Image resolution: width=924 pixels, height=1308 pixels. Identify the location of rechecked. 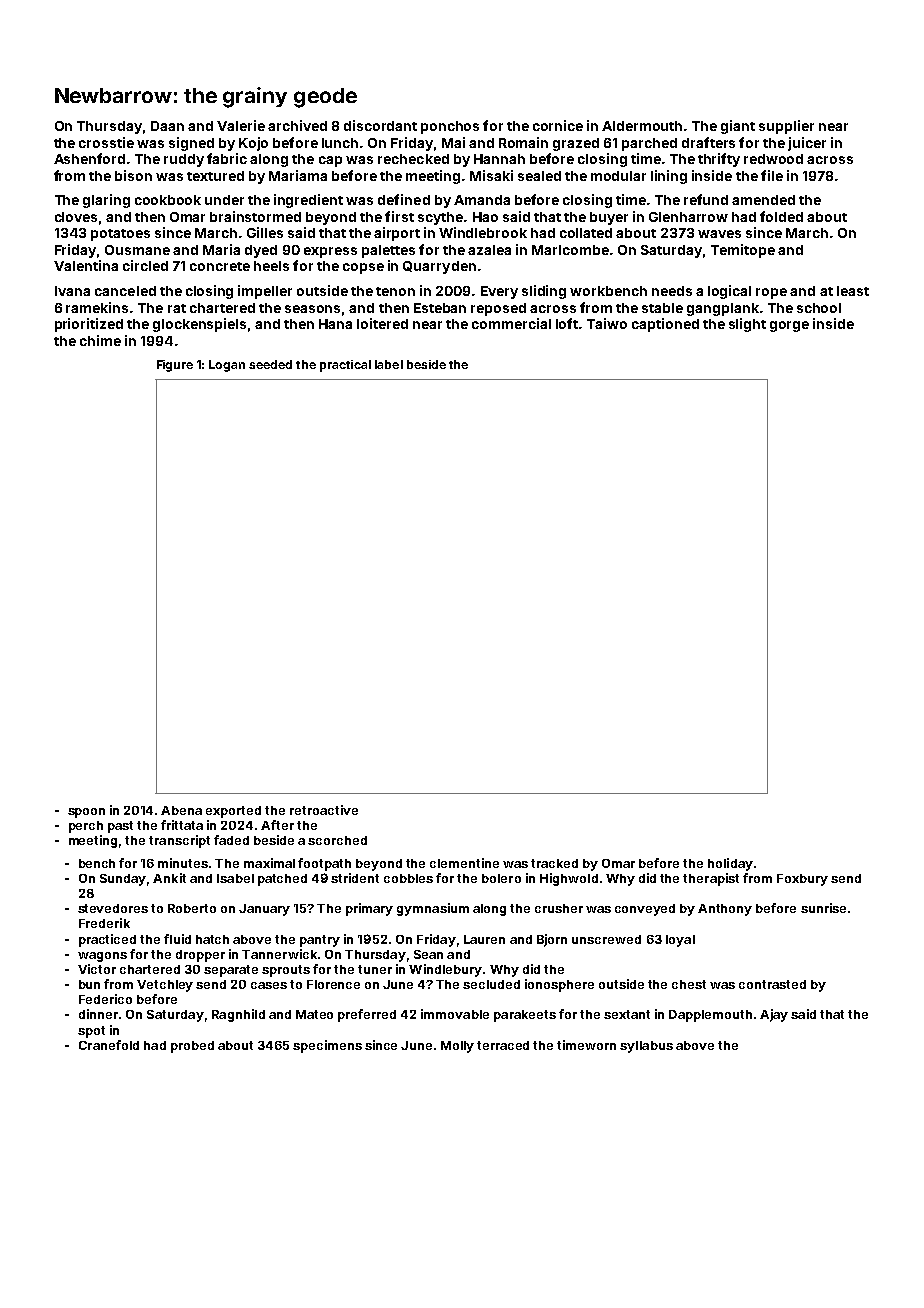
(413, 159).
